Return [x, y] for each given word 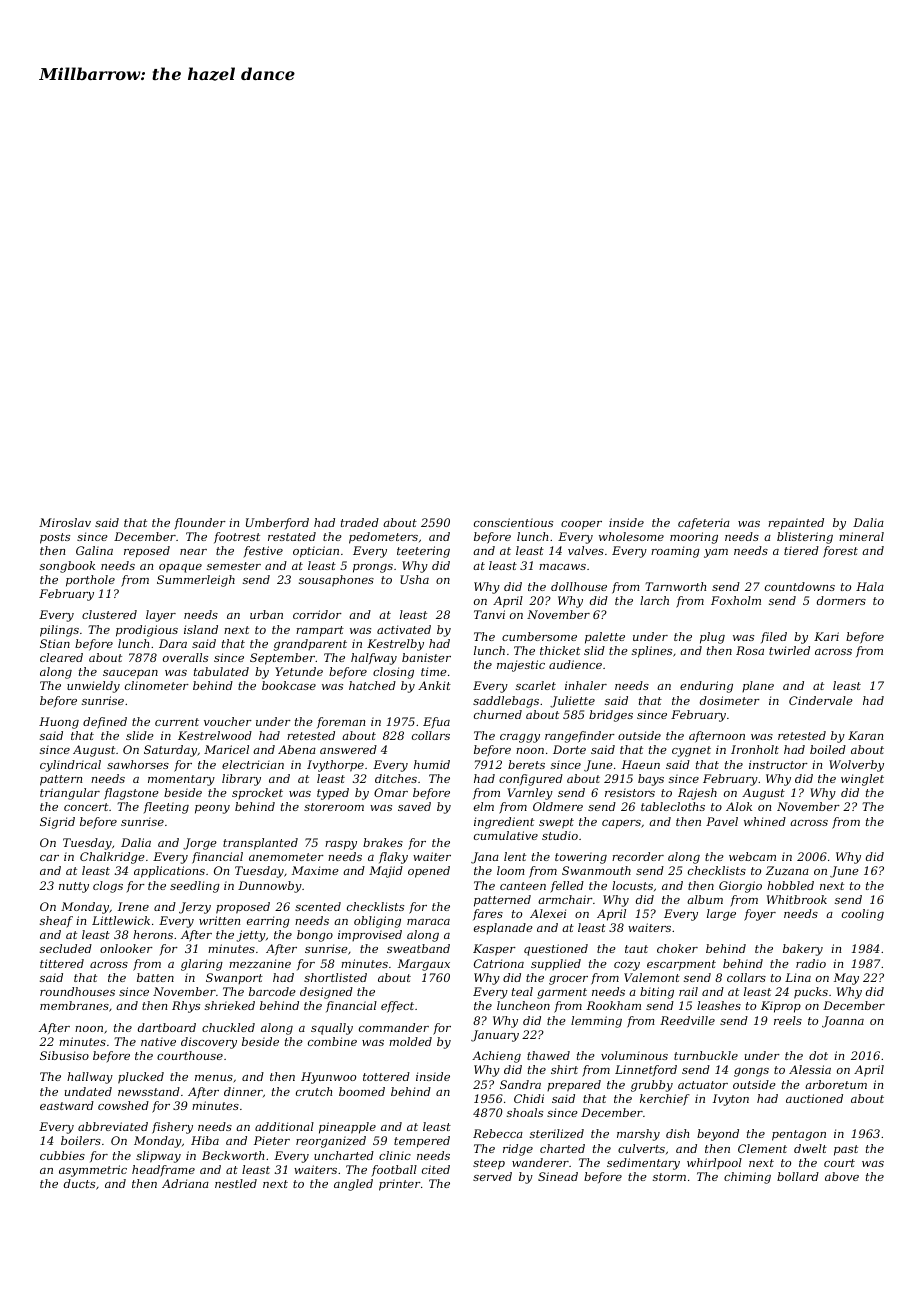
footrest [237, 537]
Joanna [843, 1022]
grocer [568, 980]
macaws [562, 567]
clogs [108, 887]
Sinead [558, 1176]
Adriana [185, 1183]
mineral [861, 536]
